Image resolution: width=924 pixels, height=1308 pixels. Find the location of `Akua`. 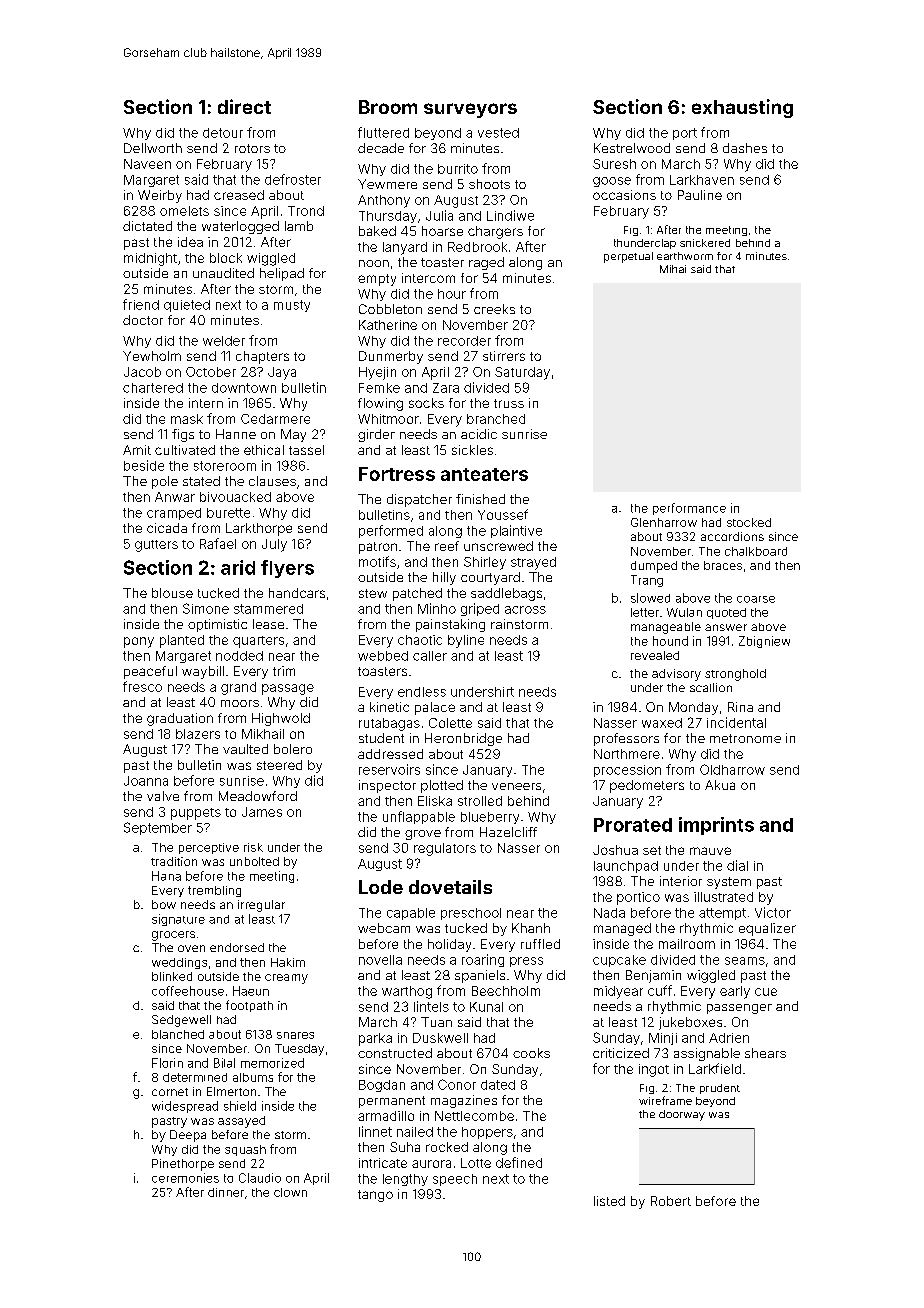

Akua is located at coordinates (720, 785).
